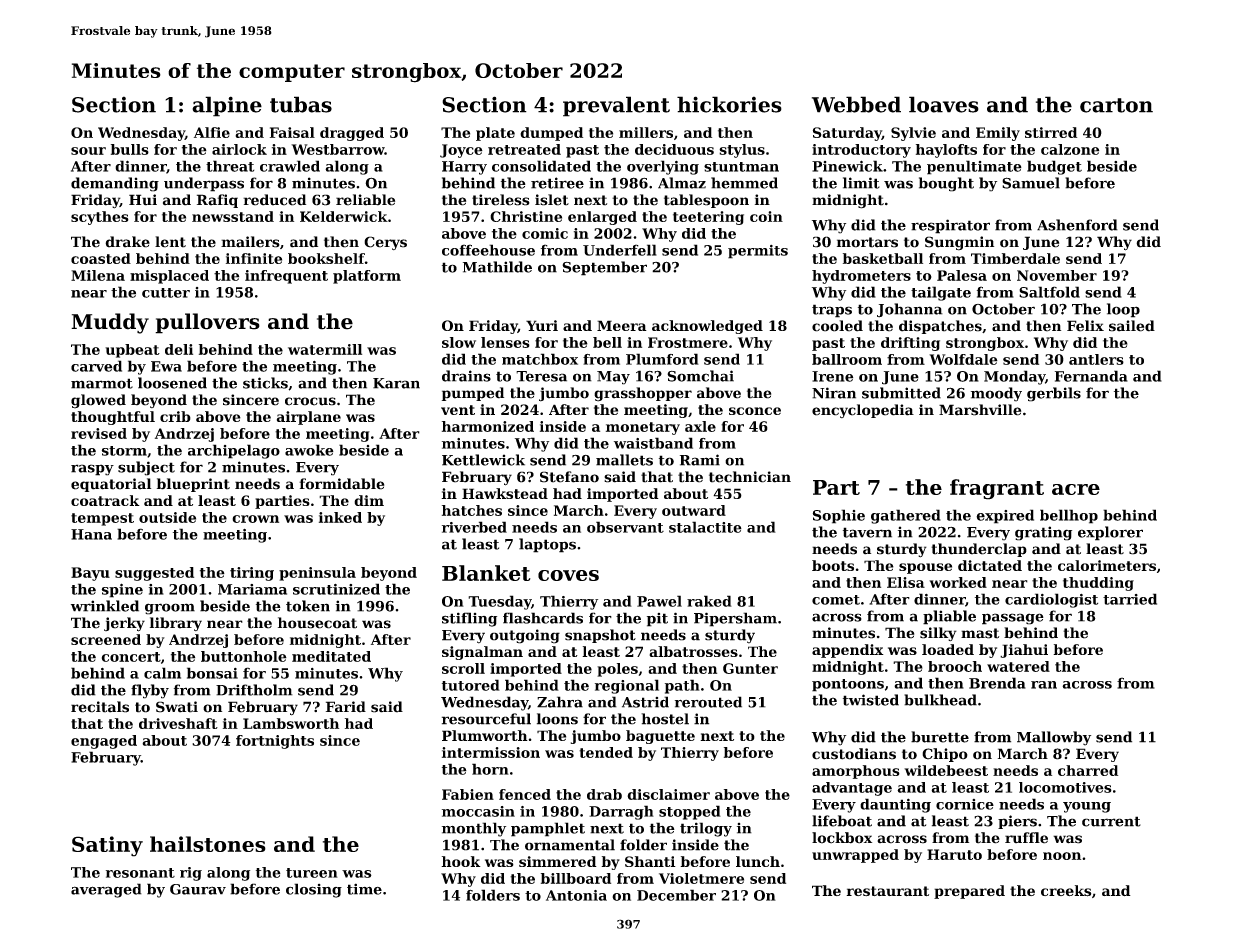 Image resolution: width=1233 pixels, height=952 pixels. Describe the element at coordinates (1096, 359) in the page. I see `antlers` at that location.
